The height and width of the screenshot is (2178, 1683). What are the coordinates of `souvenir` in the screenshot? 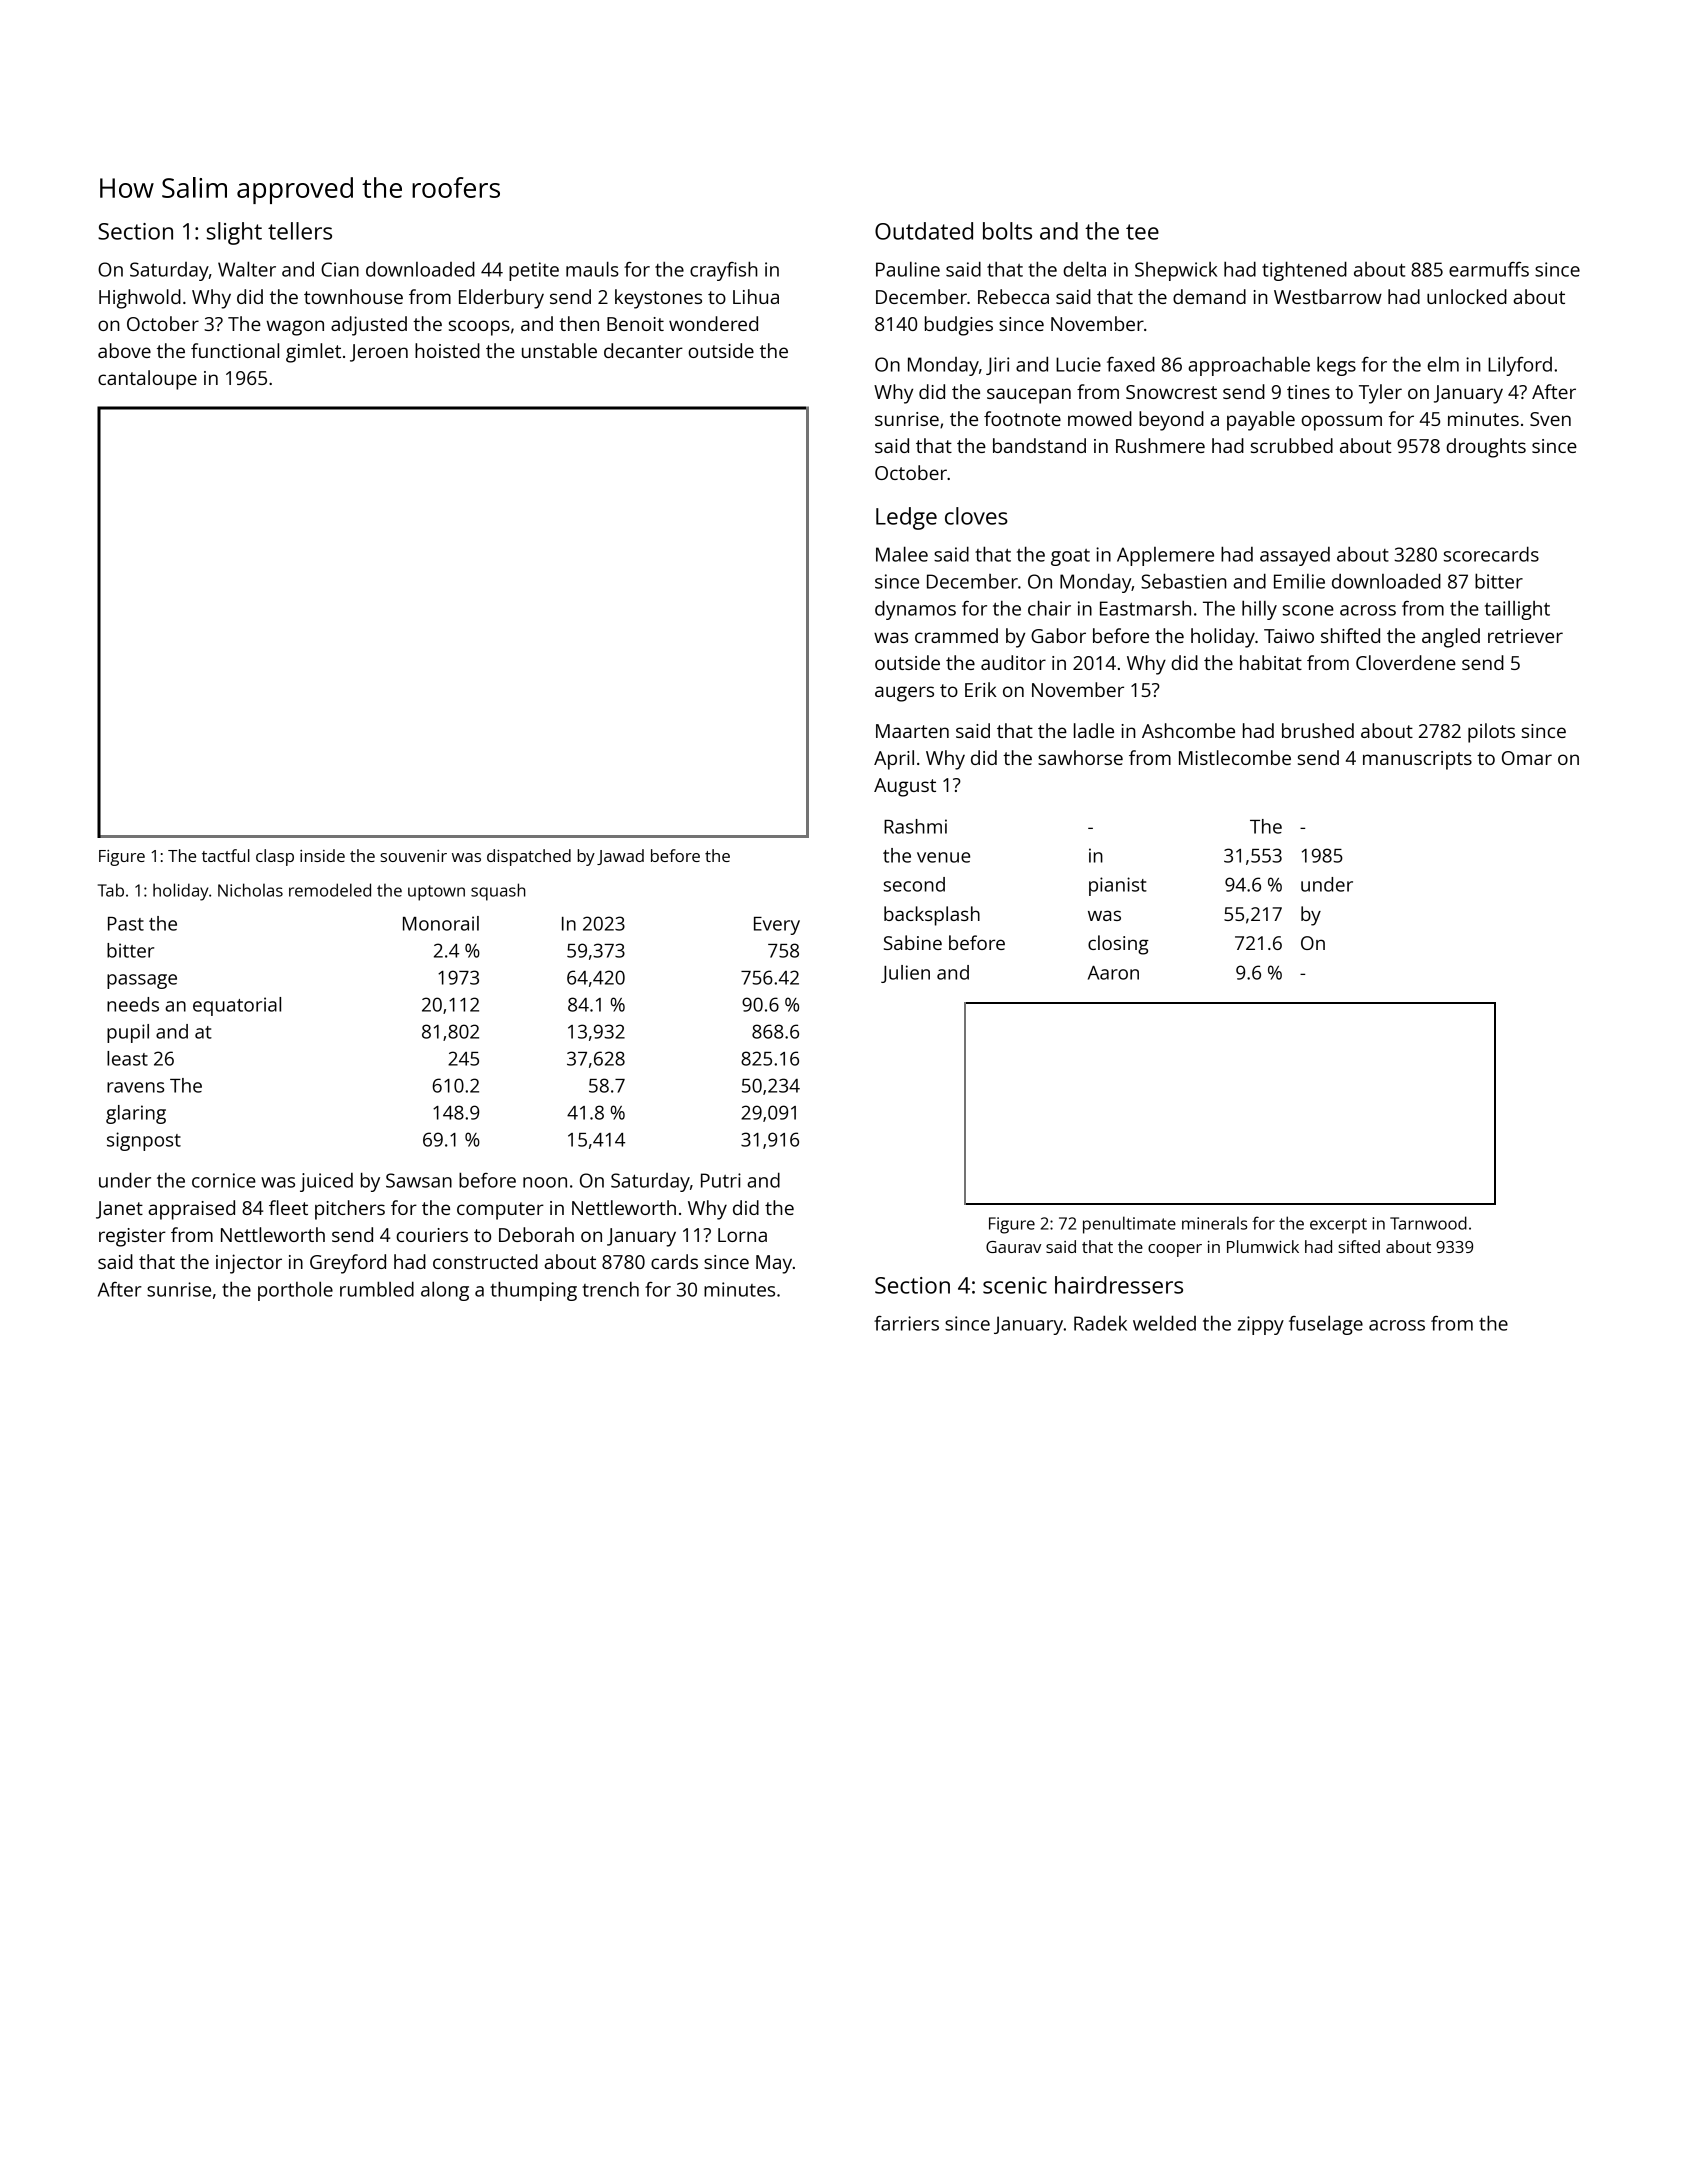 It's located at (413, 856).
